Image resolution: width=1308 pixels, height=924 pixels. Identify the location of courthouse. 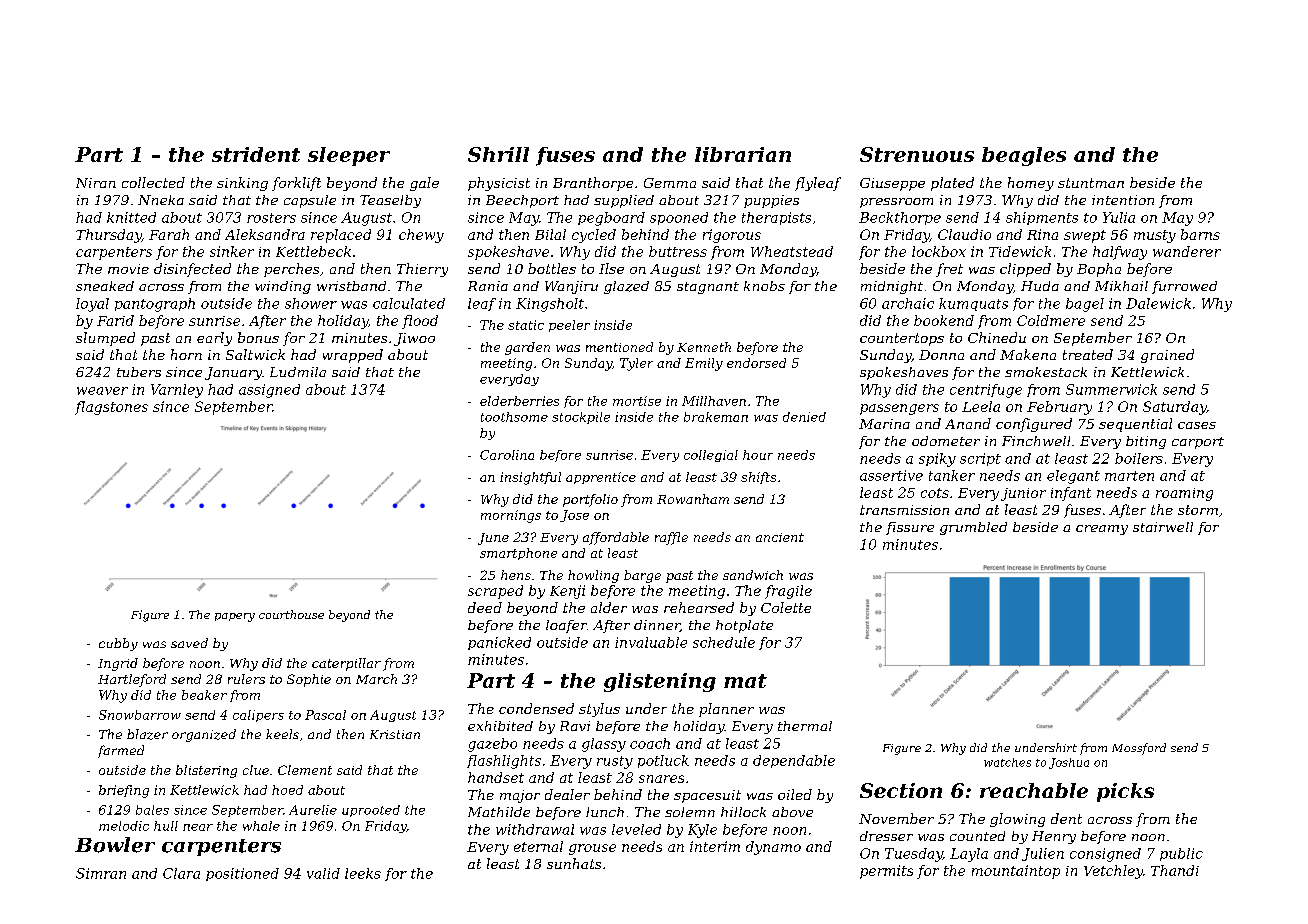
(291, 614).
